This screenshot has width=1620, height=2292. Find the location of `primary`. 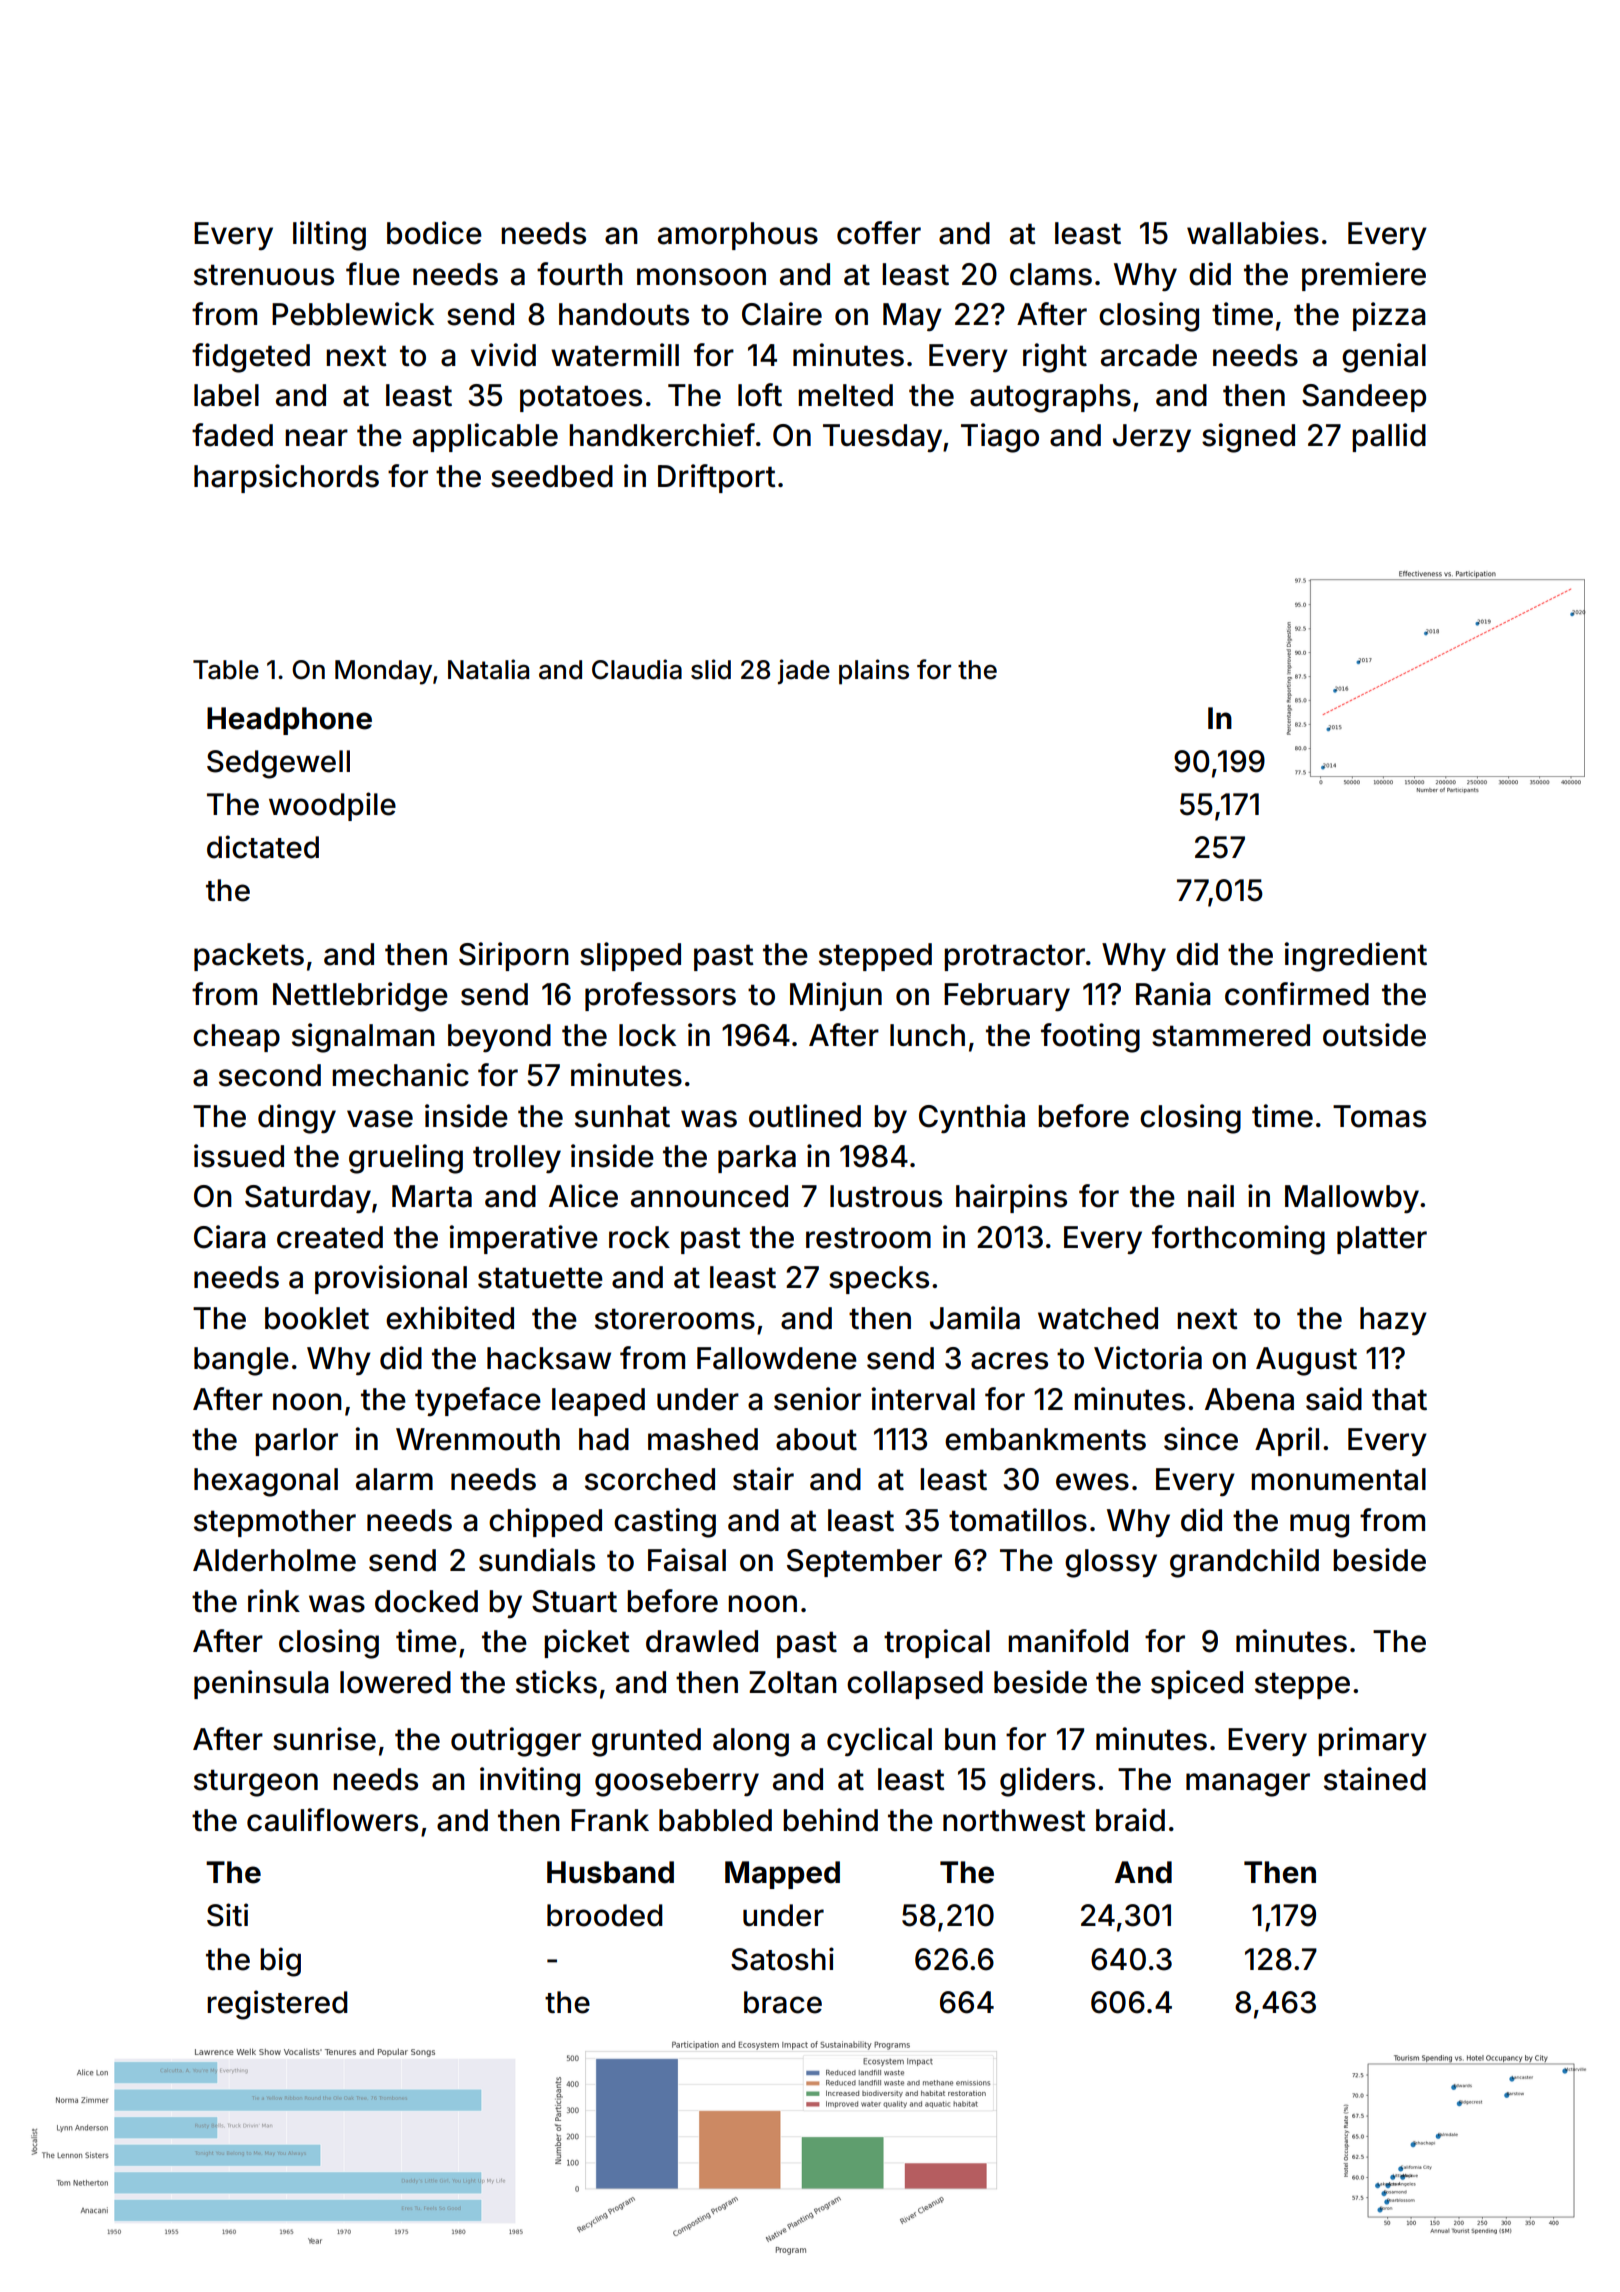

primary is located at coordinates (1372, 1741).
